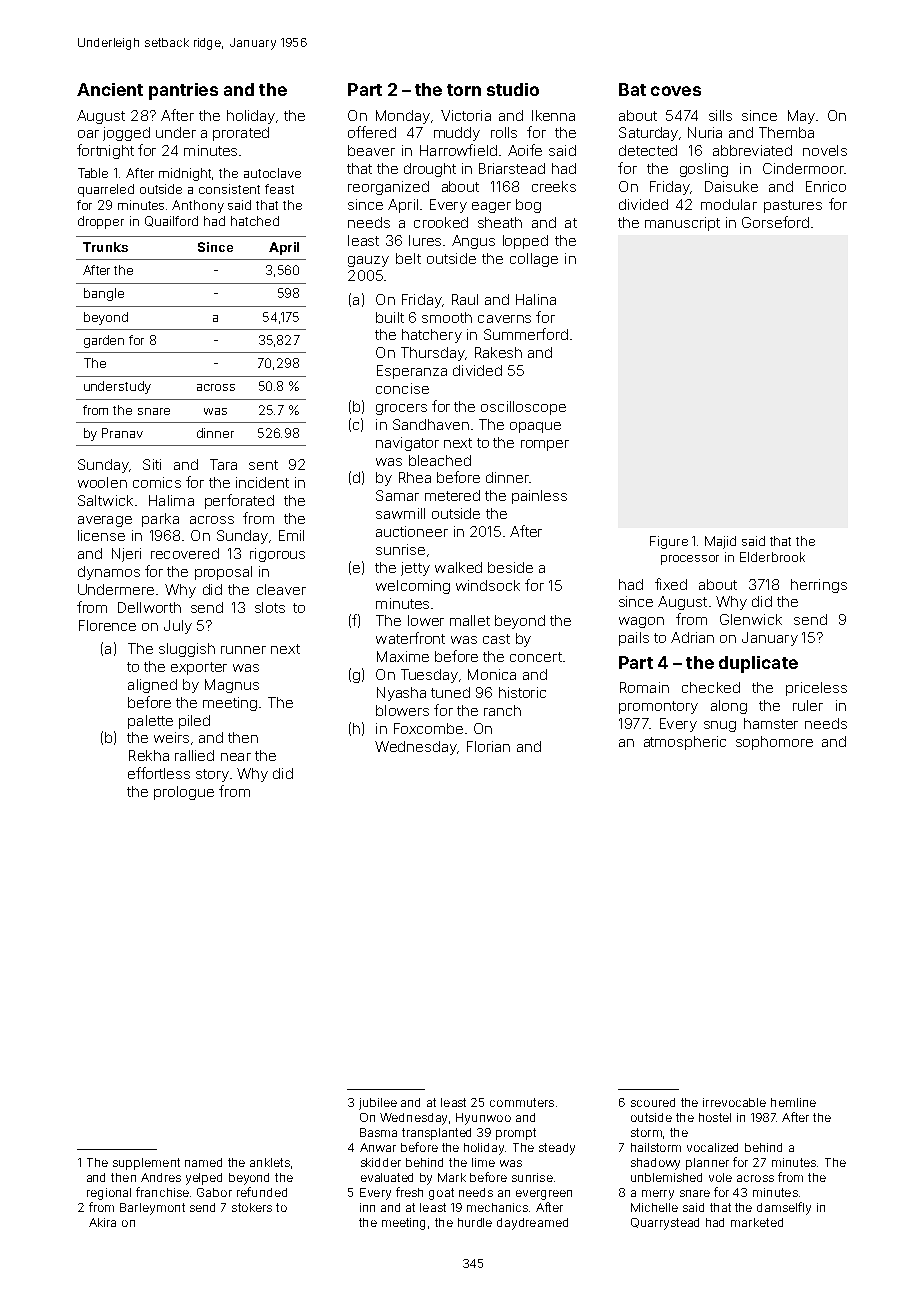 The height and width of the screenshot is (1308, 924). Describe the element at coordinates (187, 650) in the screenshot. I see `sluggish` at that location.
